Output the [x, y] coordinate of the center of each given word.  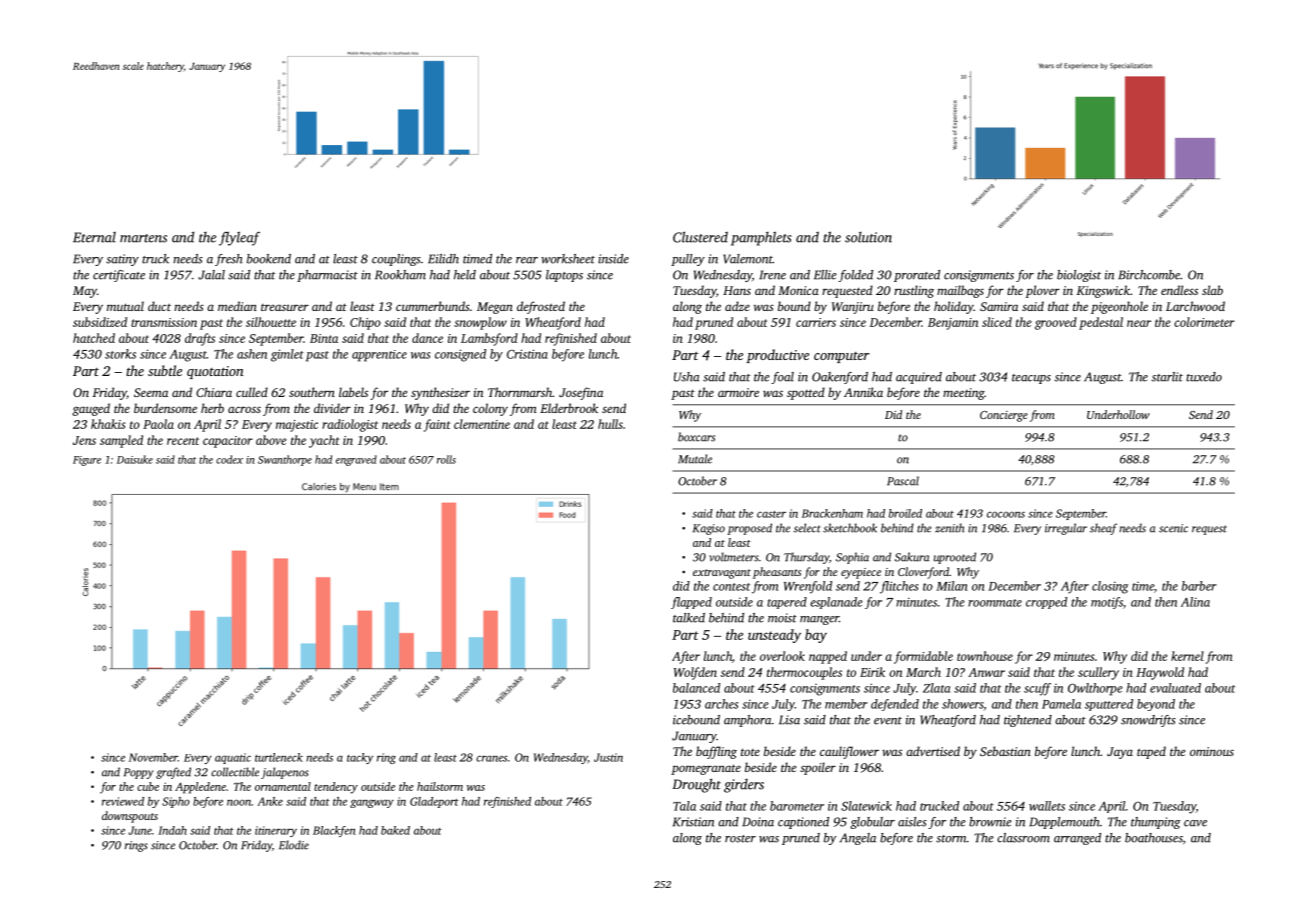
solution [868, 237]
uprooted [955, 558]
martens [143, 238]
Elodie [294, 845]
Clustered [700, 237]
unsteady [774, 636]
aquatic [233, 758]
